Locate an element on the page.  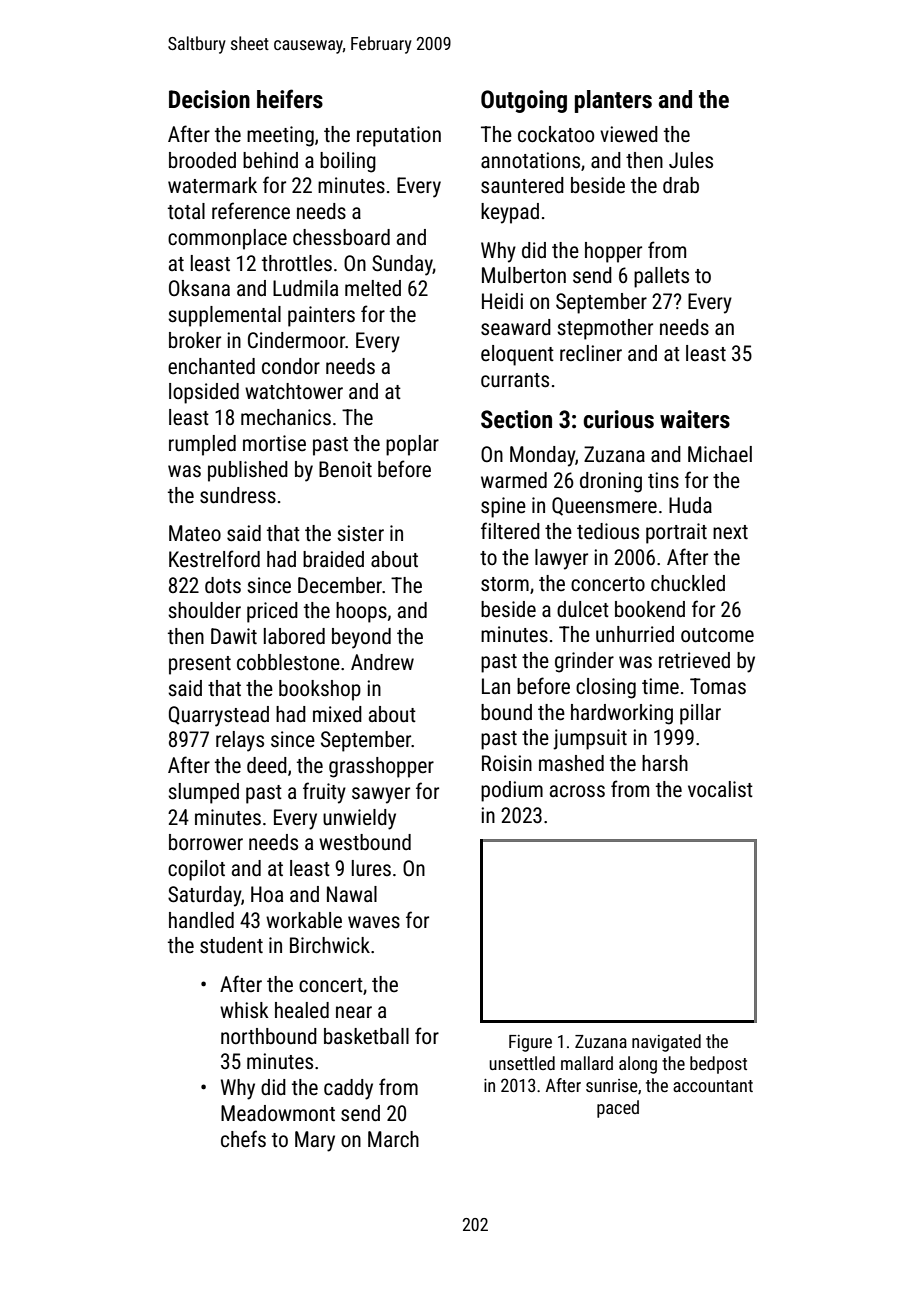
heifers is located at coordinates (290, 99).
